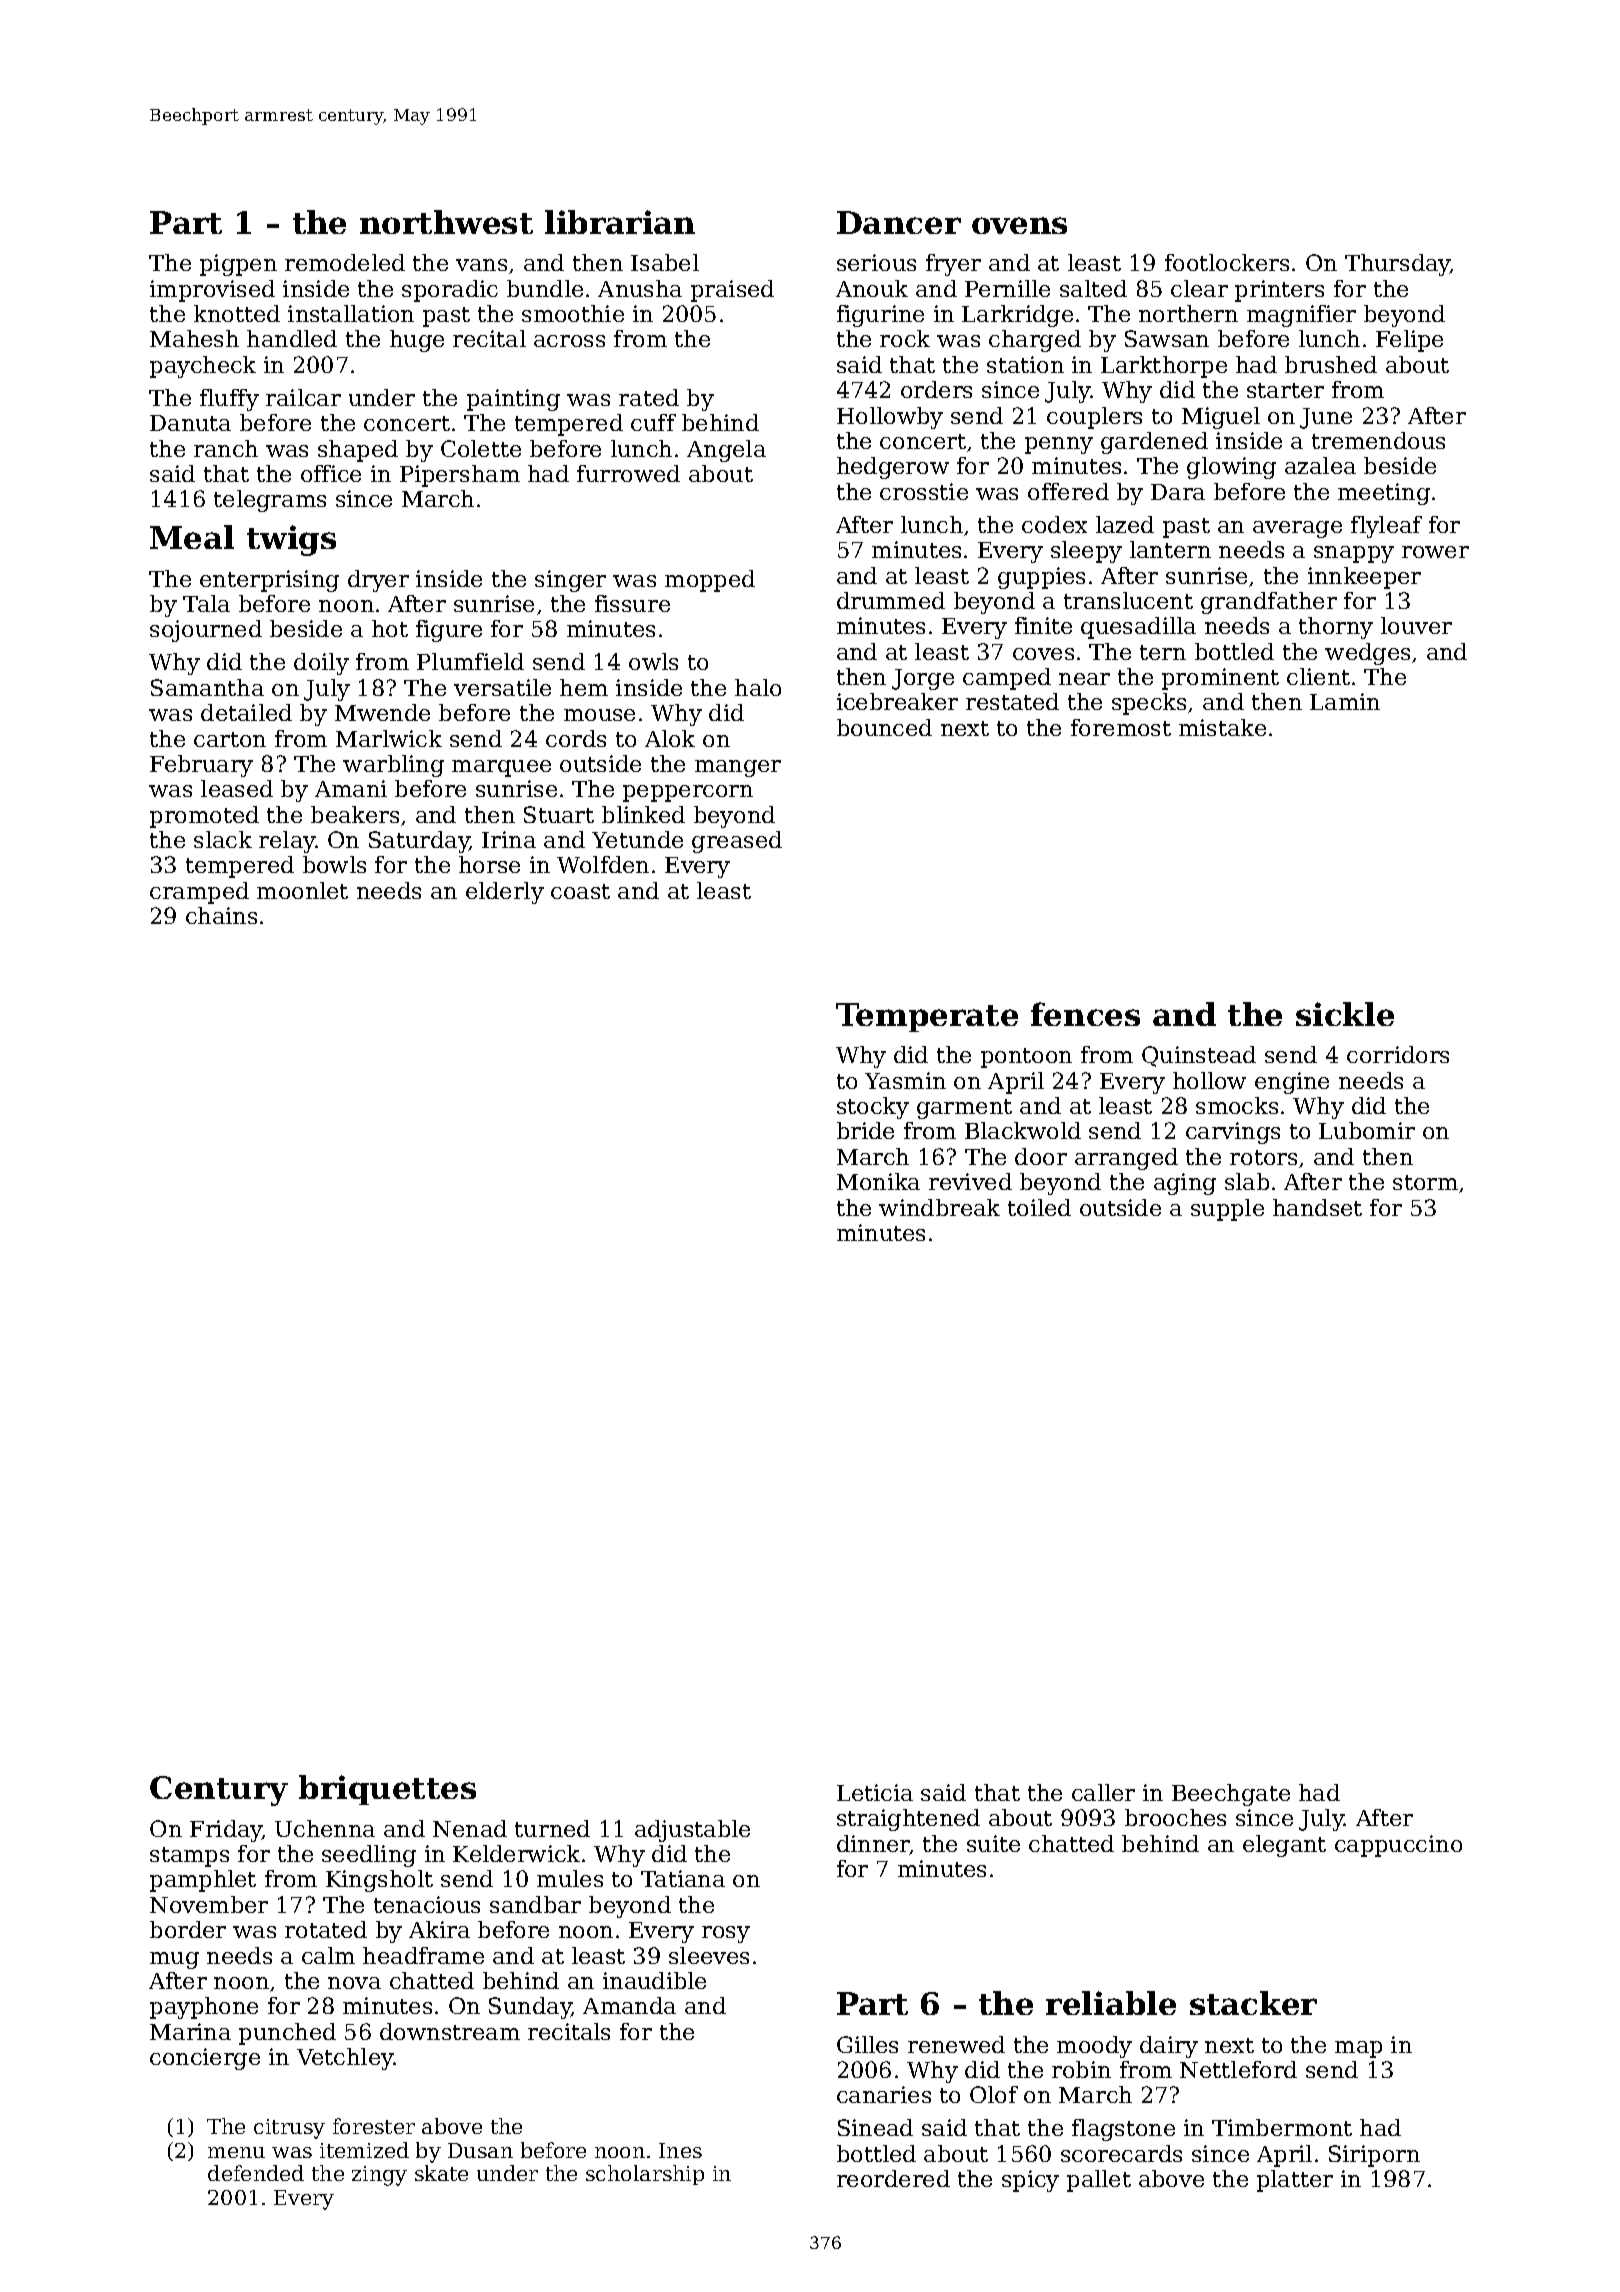  Describe the element at coordinates (1317, 1207) in the screenshot. I see `handset` at that location.
